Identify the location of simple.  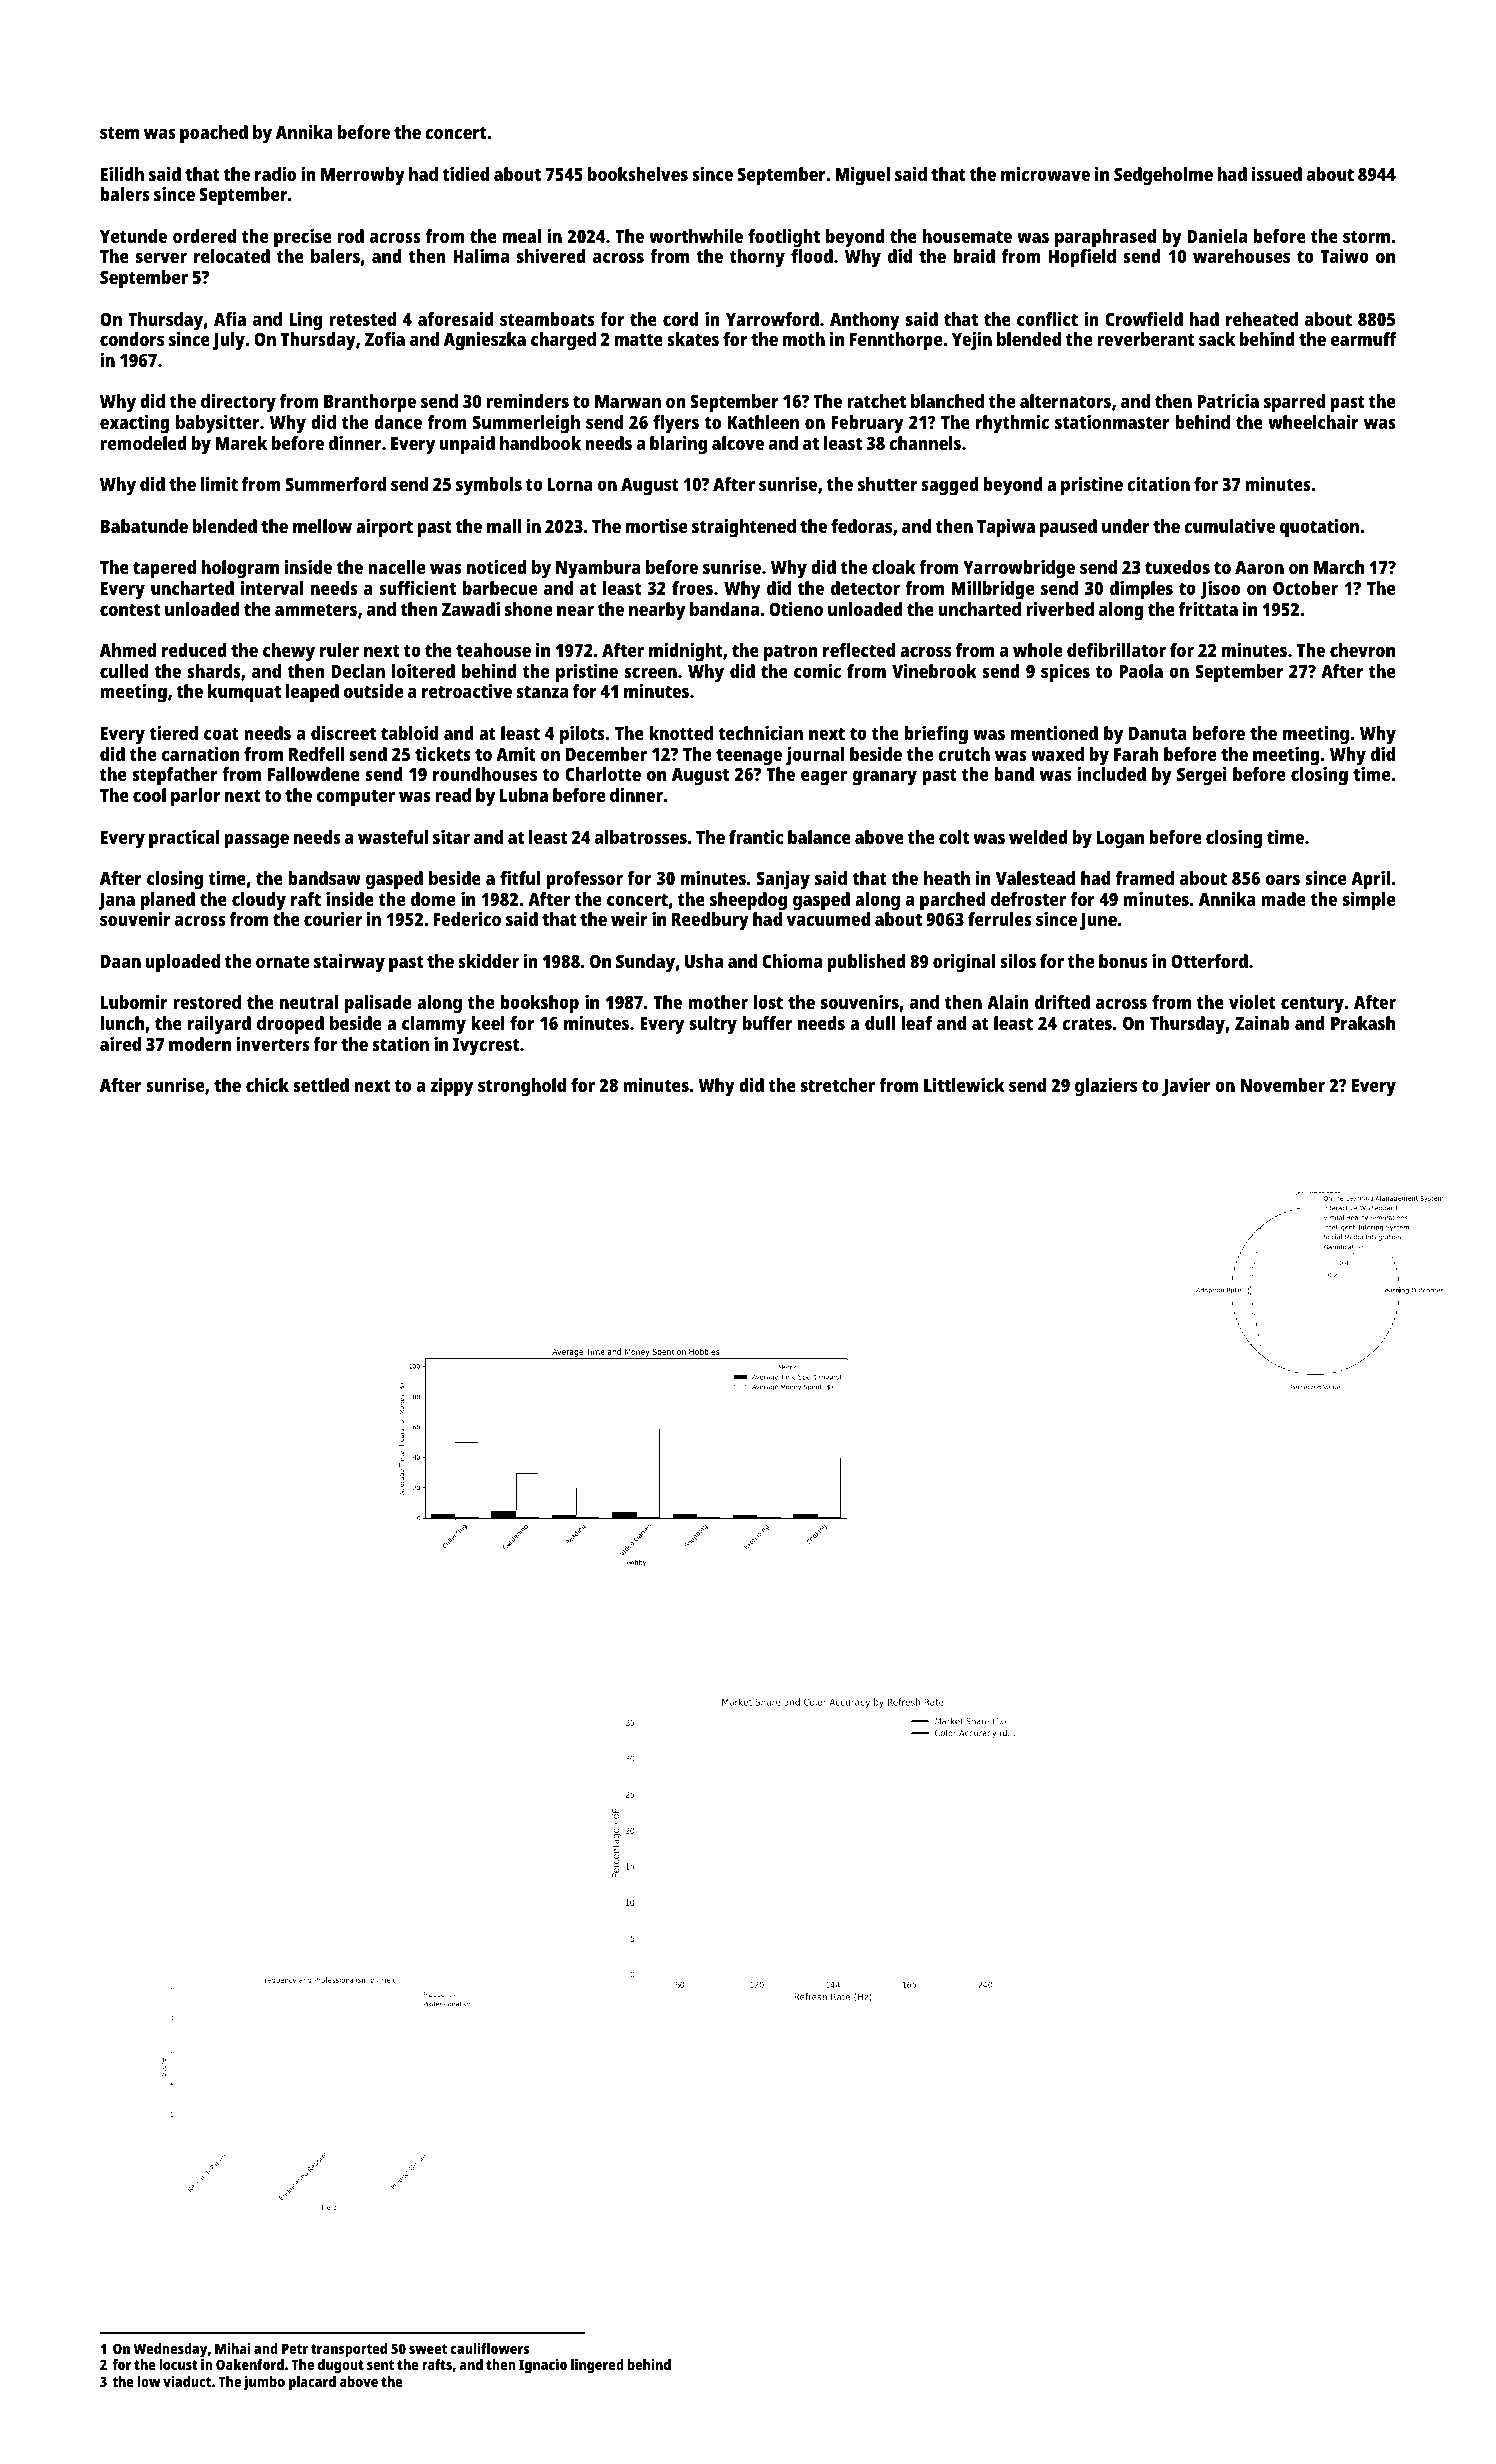
(1369, 901).
